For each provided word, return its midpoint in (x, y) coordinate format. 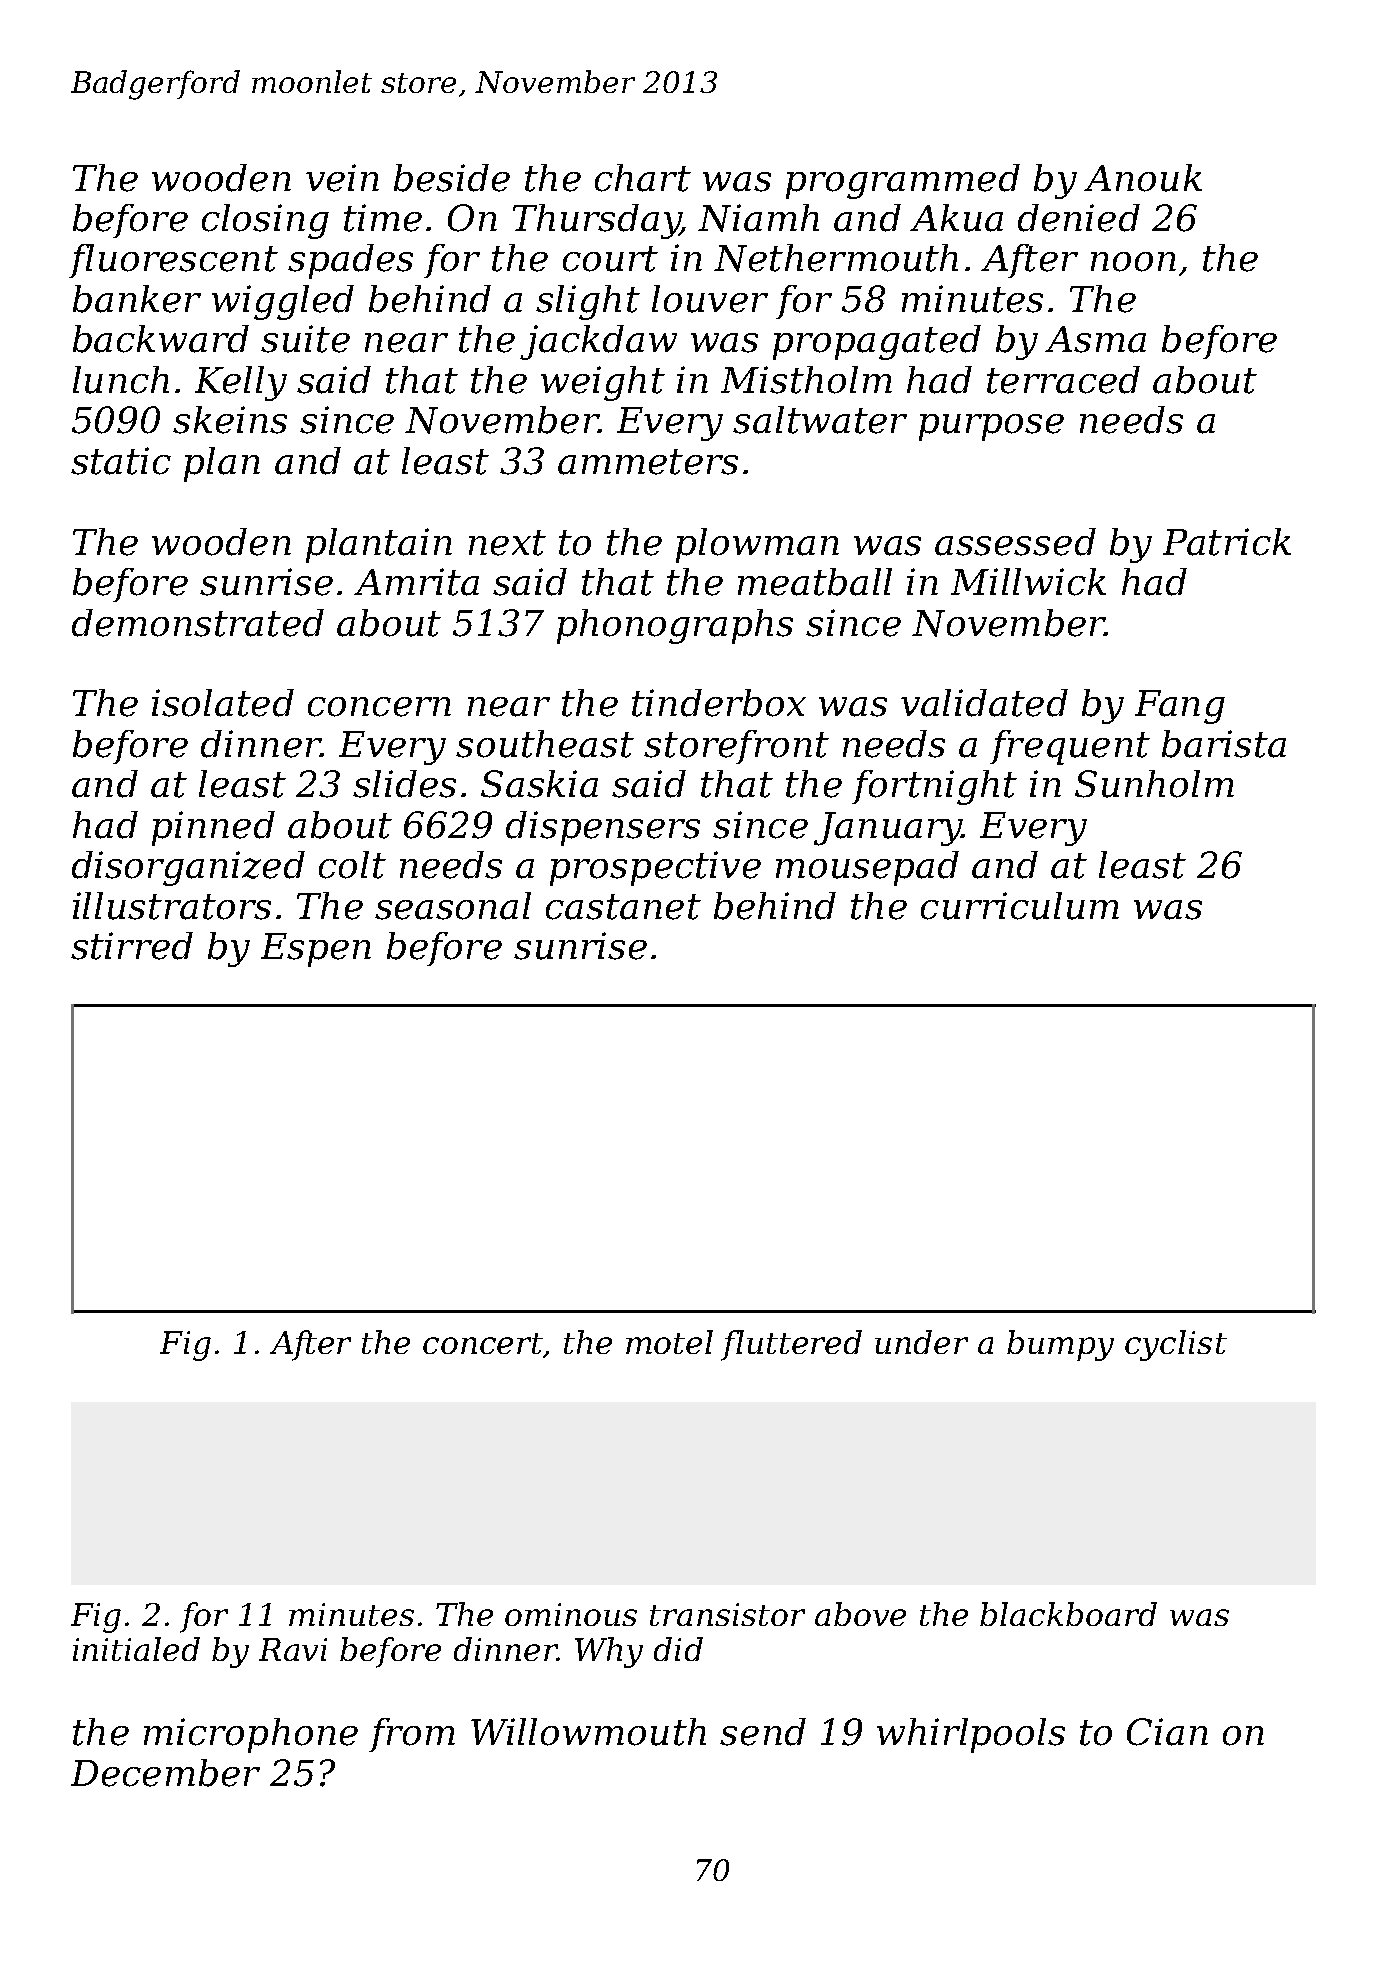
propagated (877, 342)
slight (588, 302)
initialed (136, 1649)
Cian (1167, 1732)
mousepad (867, 868)
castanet (623, 907)
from (412, 1735)
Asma (1095, 339)
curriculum (1020, 906)
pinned (213, 828)
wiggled (283, 302)
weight (603, 383)
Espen (316, 950)
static (121, 461)
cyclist (1176, 1345)
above (860, 1614)
